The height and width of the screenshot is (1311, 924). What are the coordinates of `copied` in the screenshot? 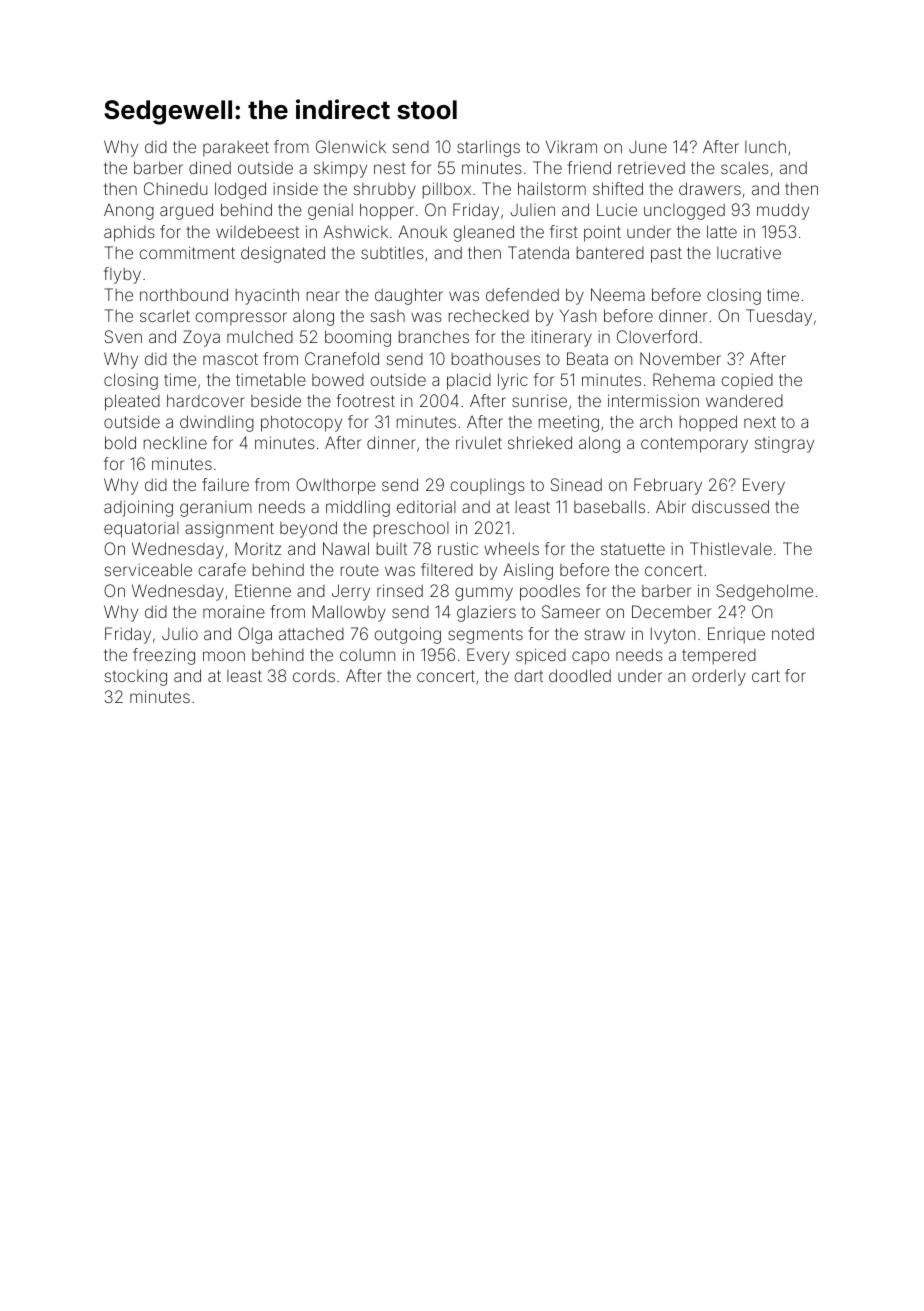 It's located at (747, 381).
